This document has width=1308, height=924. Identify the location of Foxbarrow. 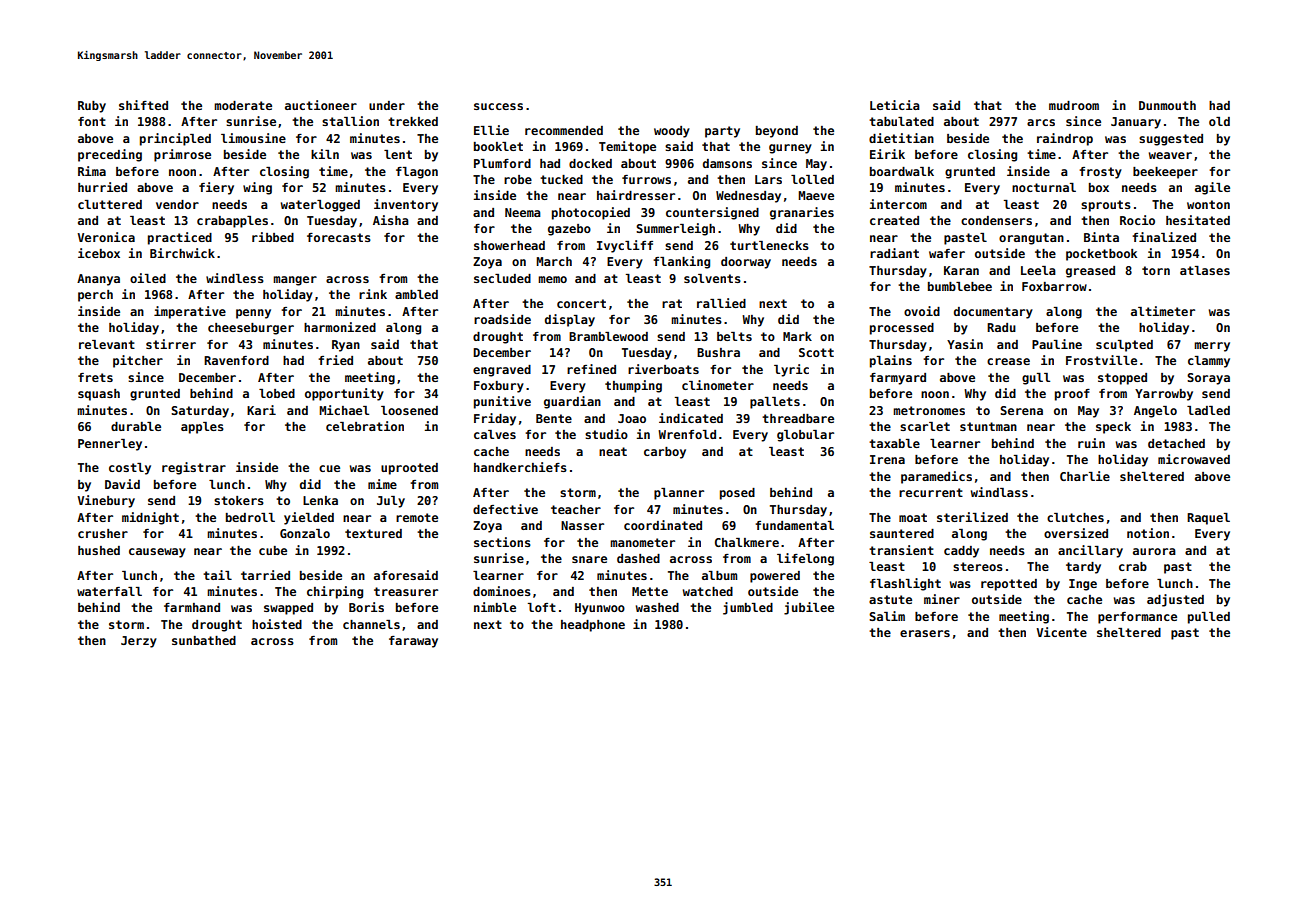
(1054, 286).
